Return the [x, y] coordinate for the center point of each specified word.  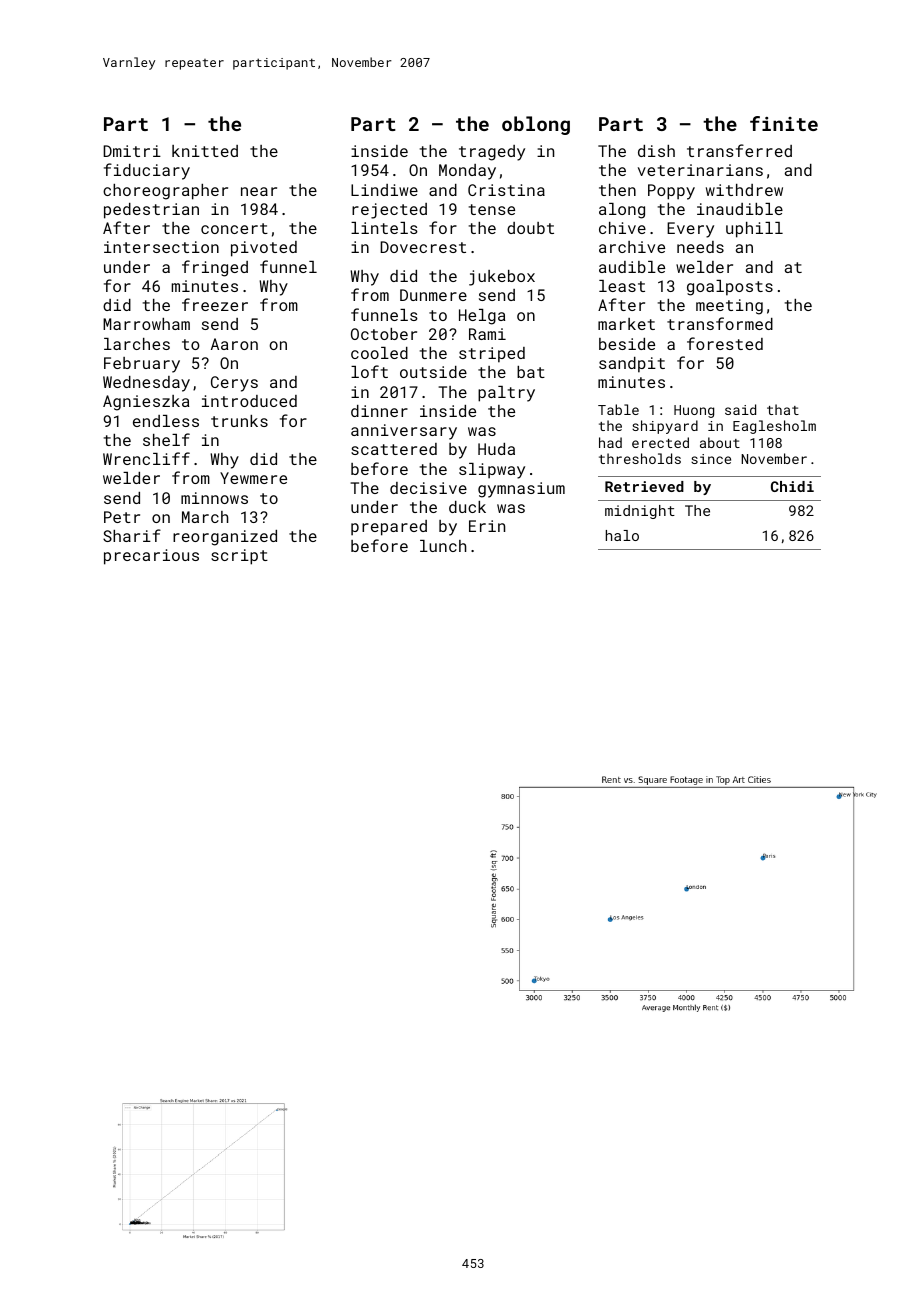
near [259, 191]
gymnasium [521, 490]
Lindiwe [384, 190]
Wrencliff [146, 458]
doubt [530, 228]
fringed [215, 268]
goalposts [730, 288]
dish [656, 151]
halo [622, 535]
